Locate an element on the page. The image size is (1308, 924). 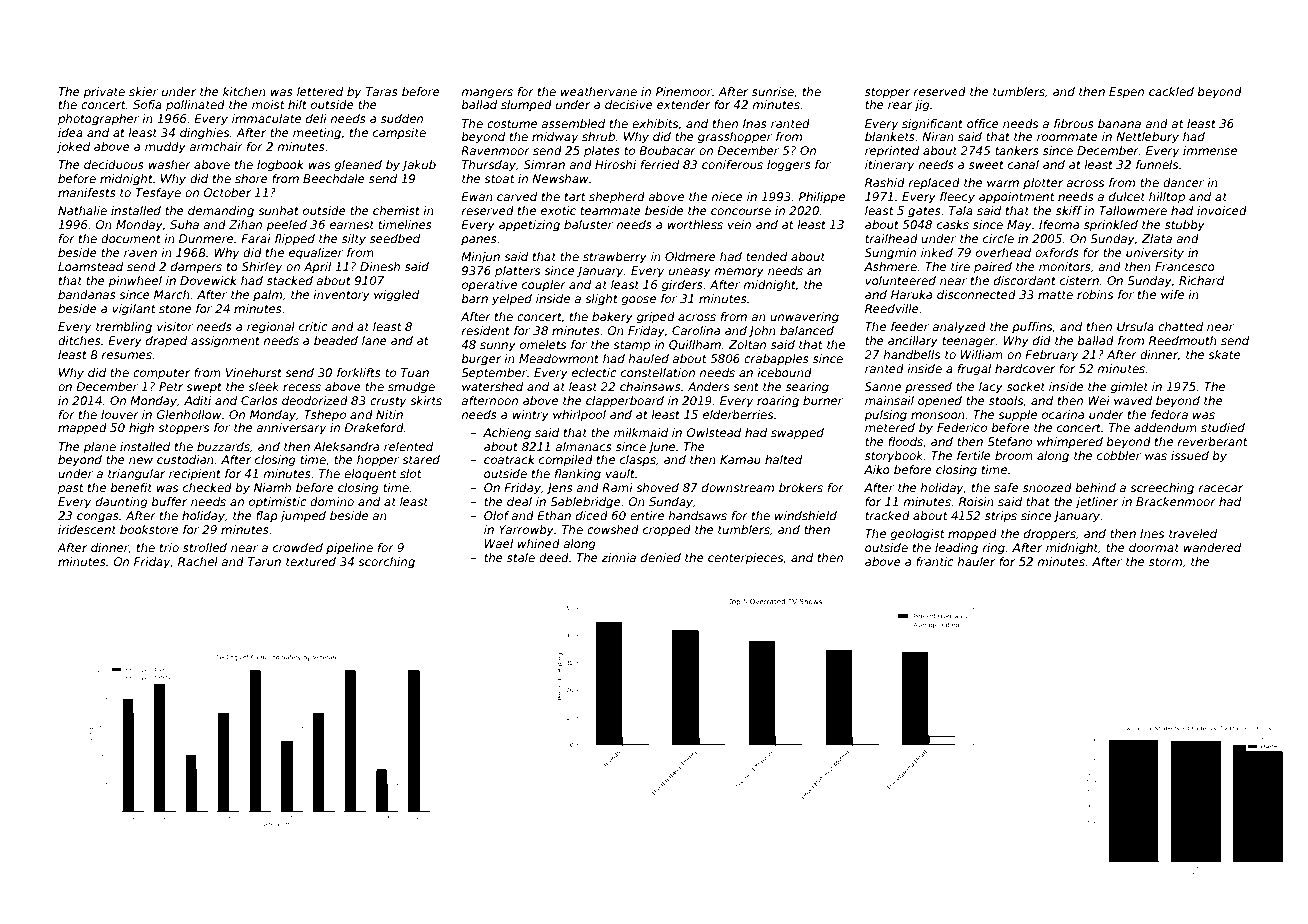
past is located at coordinates (71, 489).
